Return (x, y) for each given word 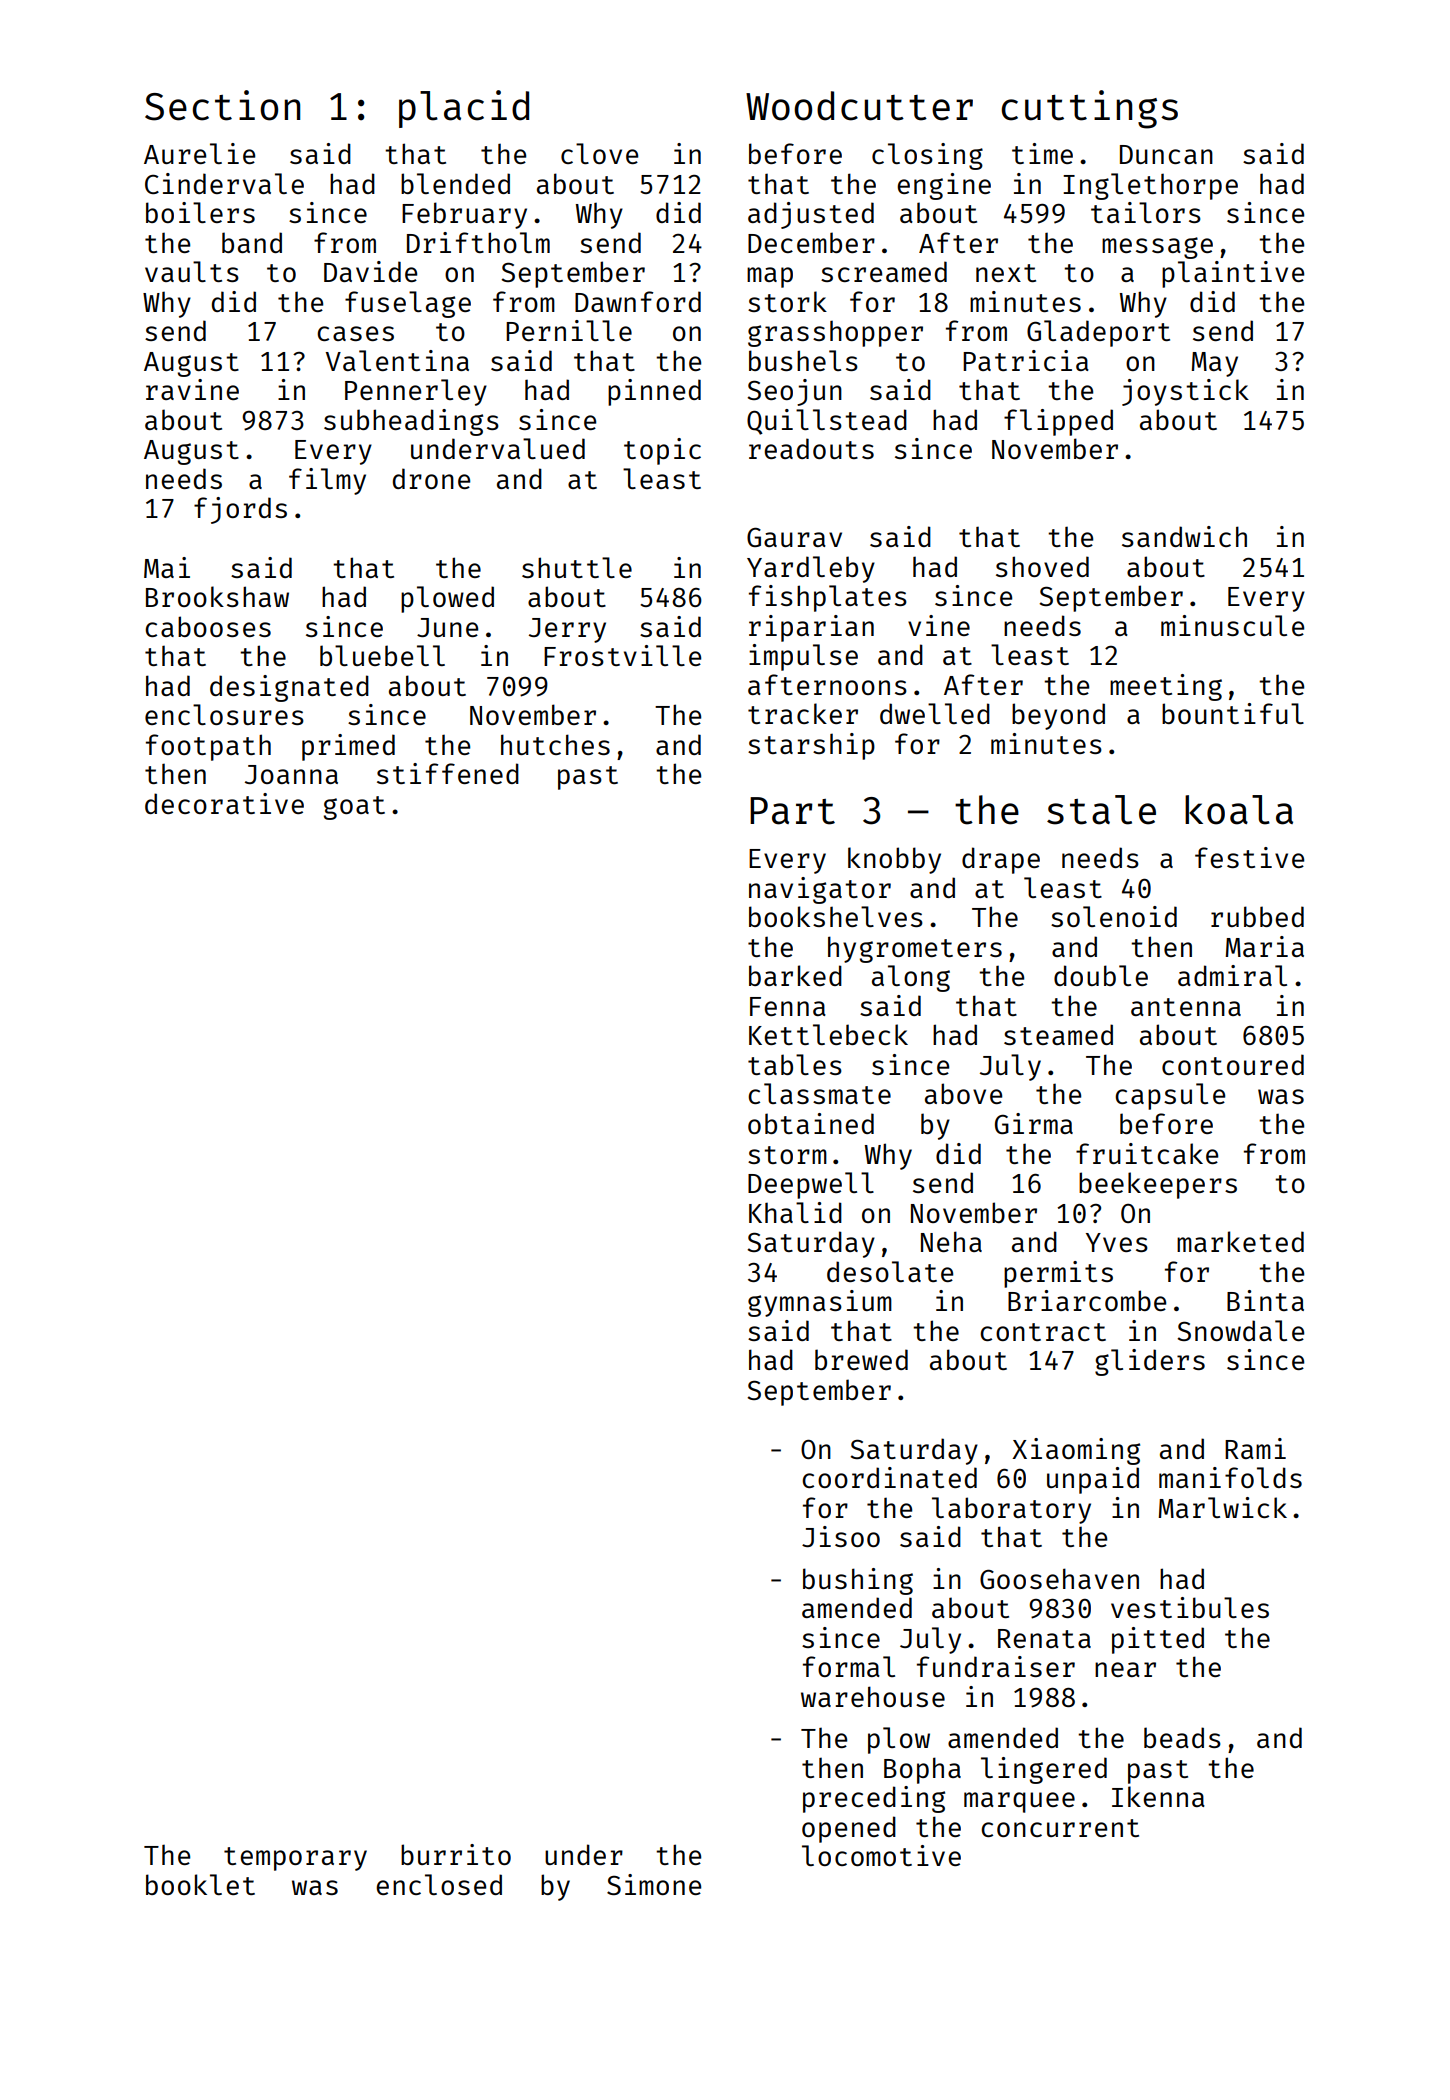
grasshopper (835, 333)
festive (1249, 857)
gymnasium (820, 1303)
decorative (224, 803)
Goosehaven (1059, 1578)
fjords (240, 510)
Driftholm (478, 242)
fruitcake (1147, 1153)
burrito (456, 1854)
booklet (200, 1884)
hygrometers (915, 949)
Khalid (795, 1212)
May (1215, 364)
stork (787, 301)
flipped (1058, 422)
